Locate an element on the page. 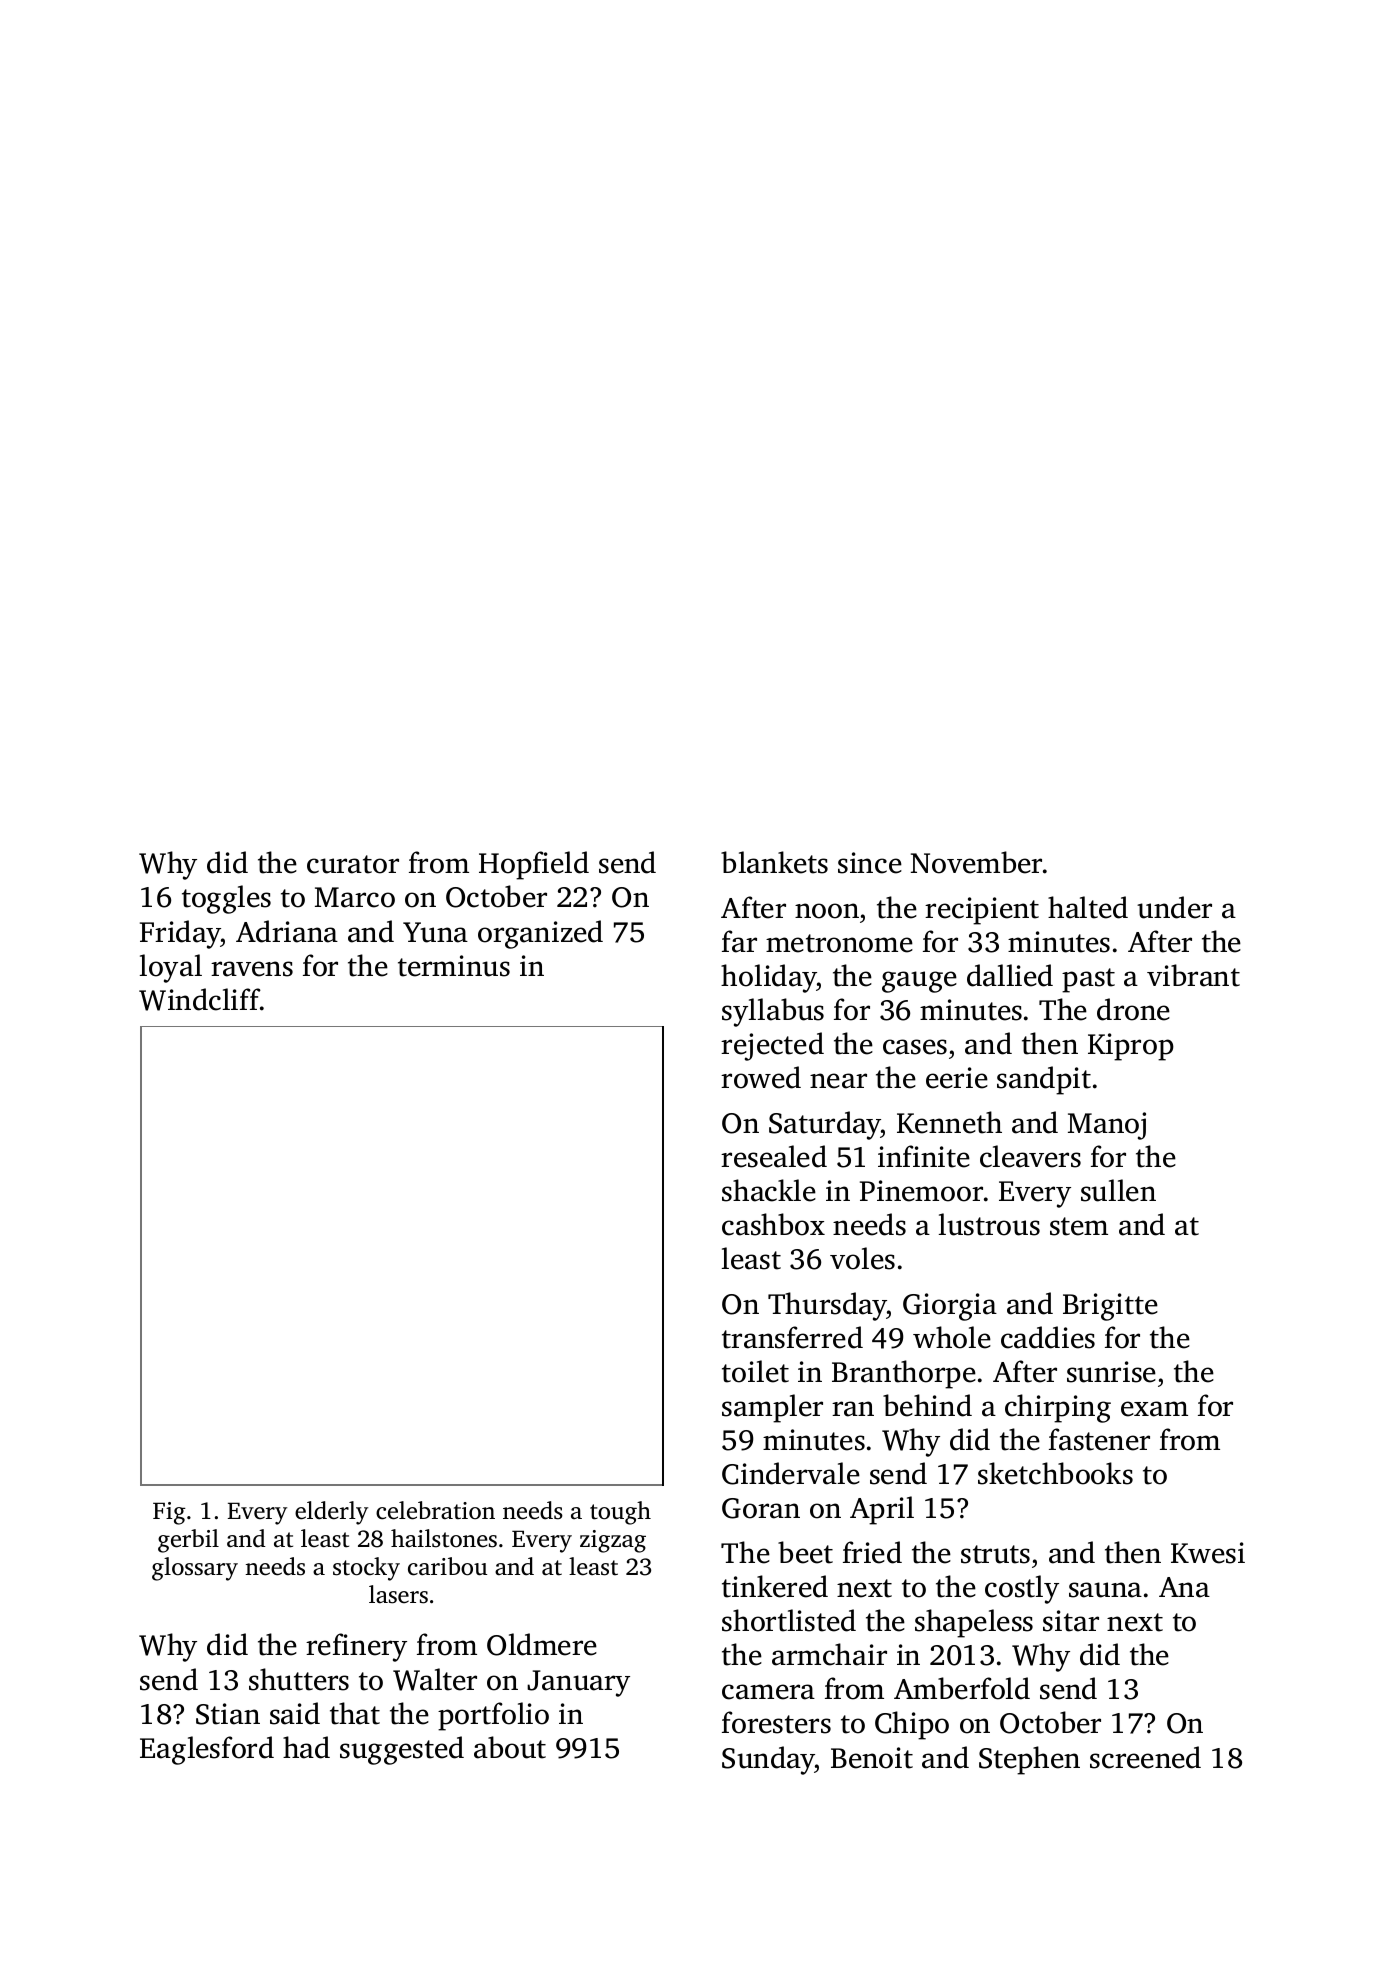  shortlisted is located at coordinates (789, 1620).
